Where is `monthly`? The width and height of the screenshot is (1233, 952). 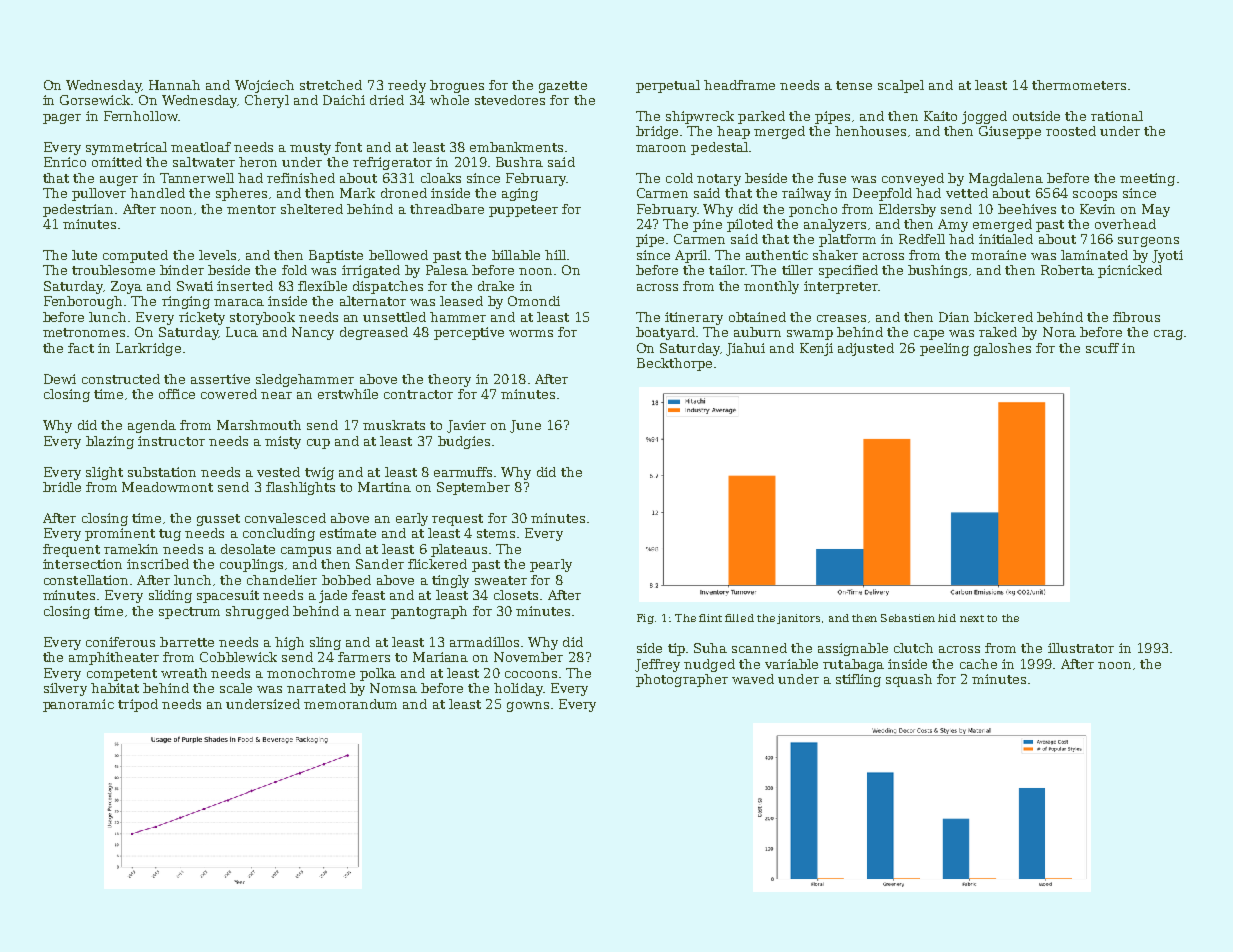
monthly is located at coordinates (771, 287).
